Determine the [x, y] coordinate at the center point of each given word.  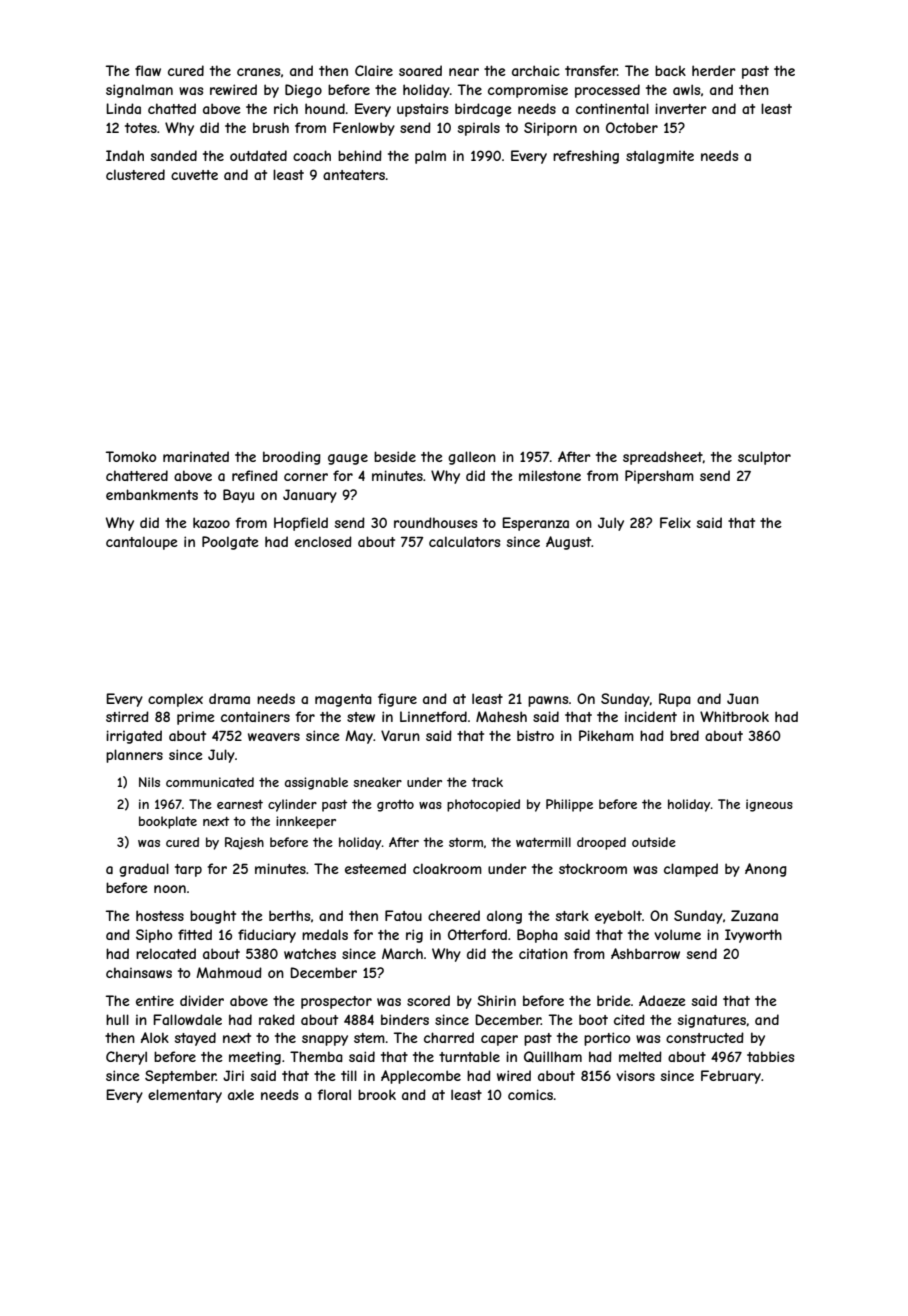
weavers [274, 737]
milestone [550, 475]
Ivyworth [753, 936]
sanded [174, 155]
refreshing [586, 157]
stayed [195, 1039]
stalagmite [660, 157]
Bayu [238, 496]
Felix [675, 522]
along [504, 917]
